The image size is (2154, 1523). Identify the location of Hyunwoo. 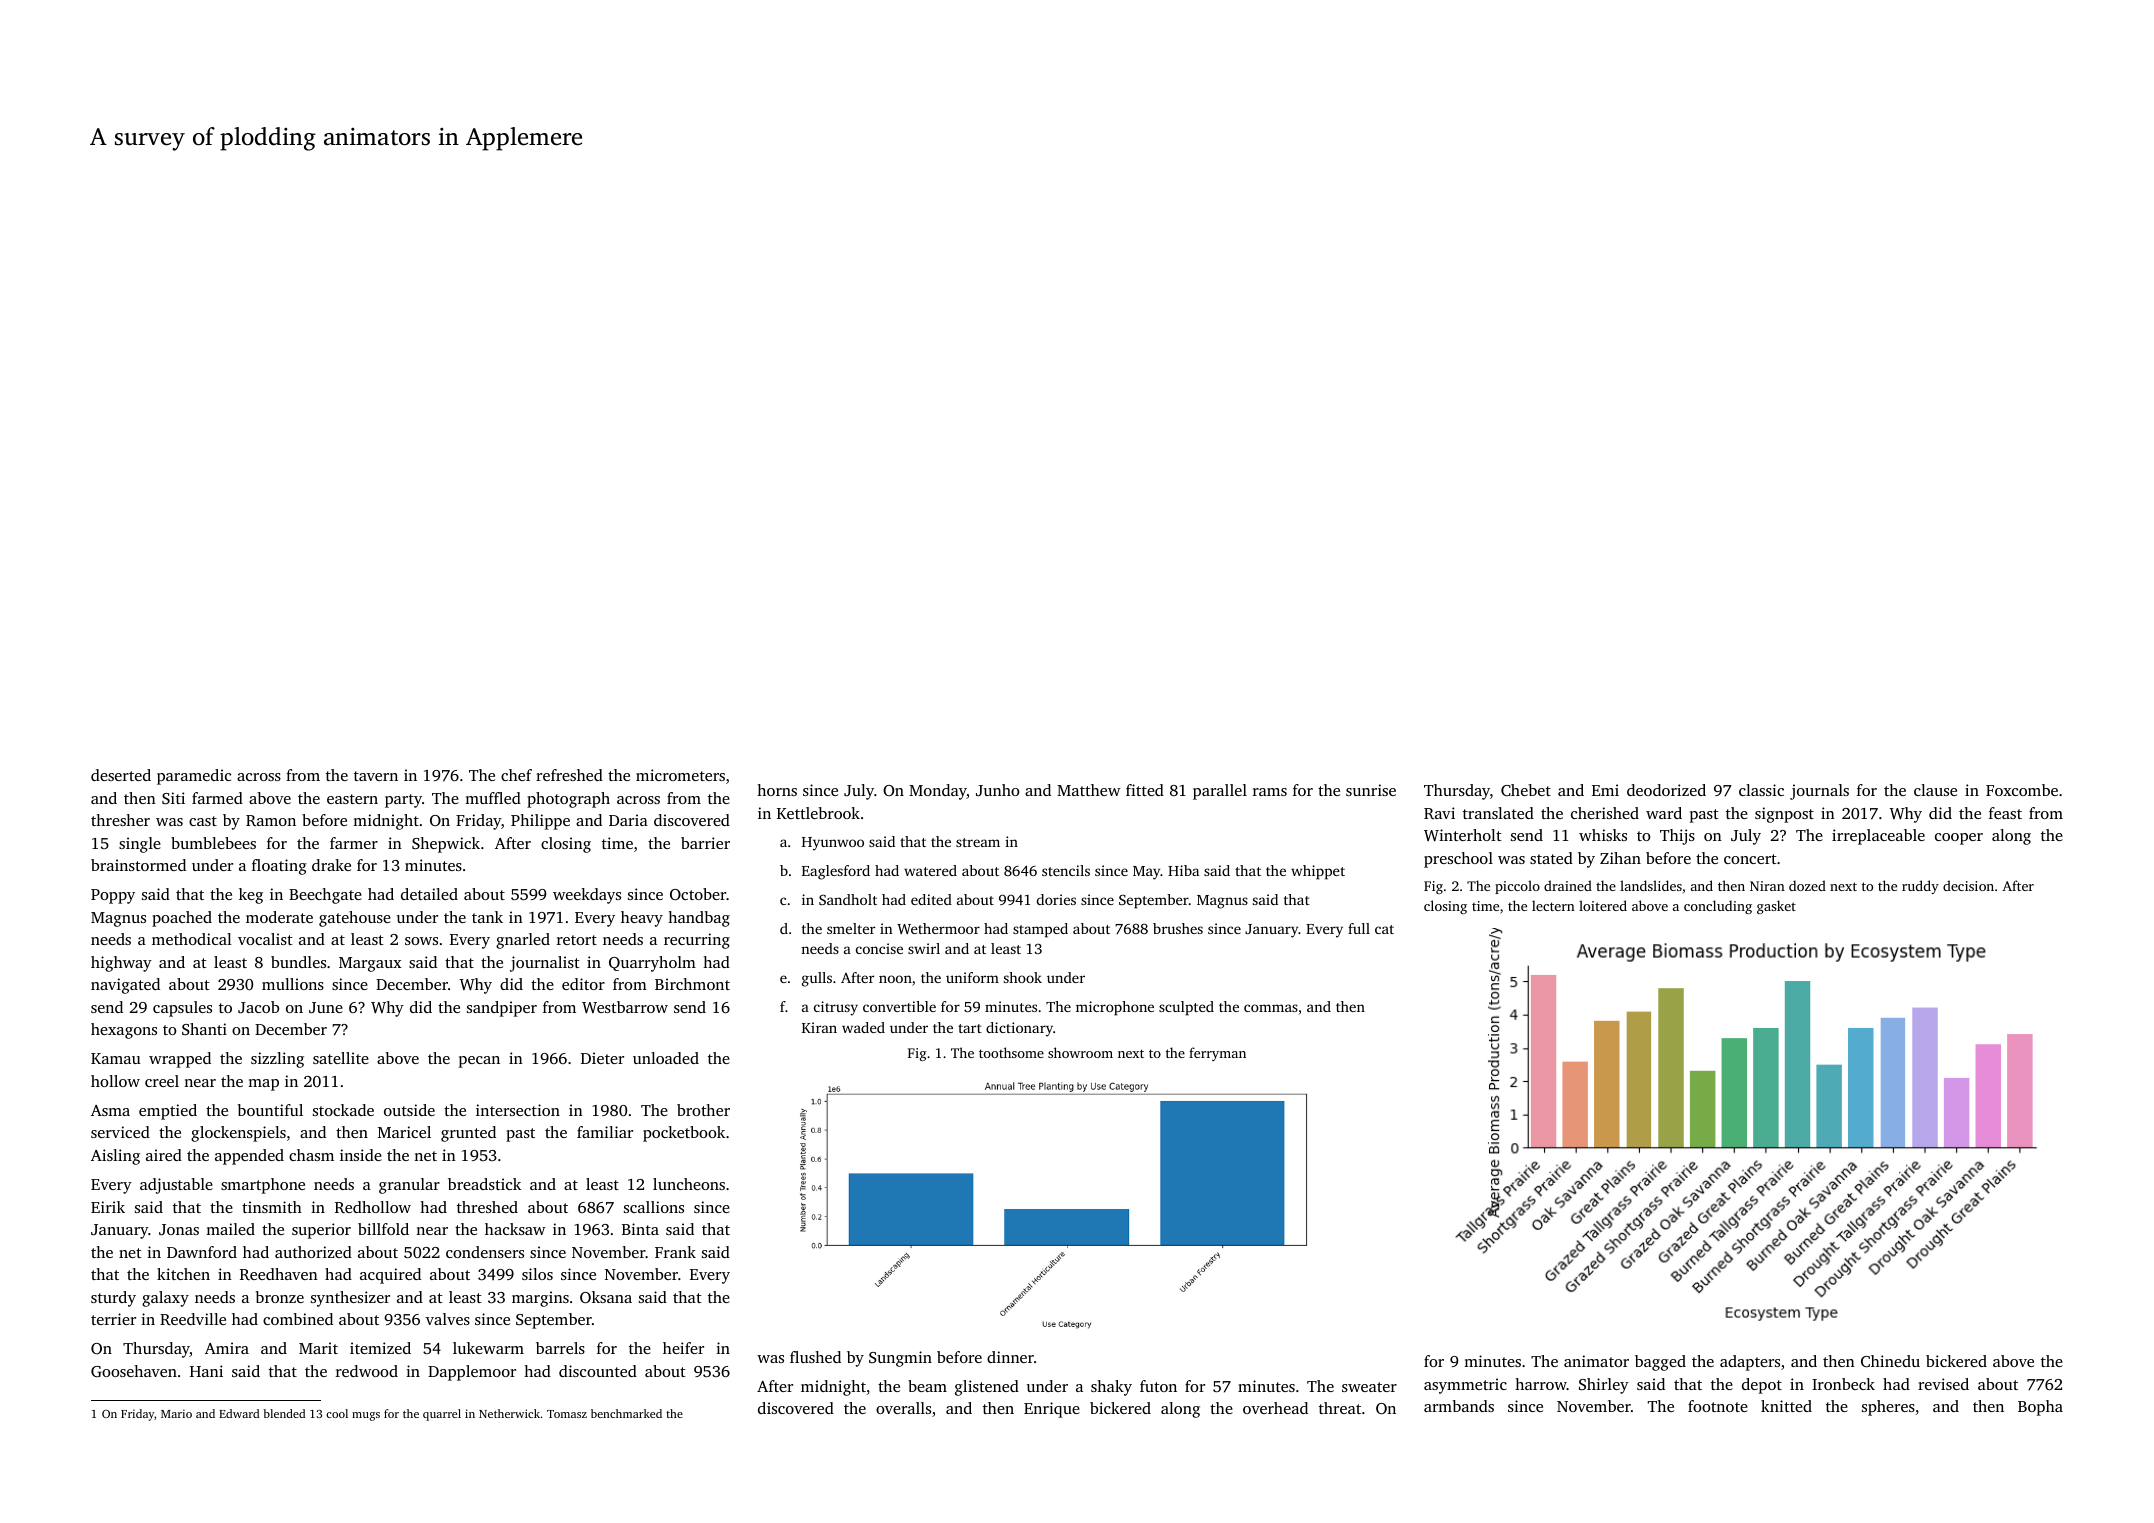
(833, 844).
